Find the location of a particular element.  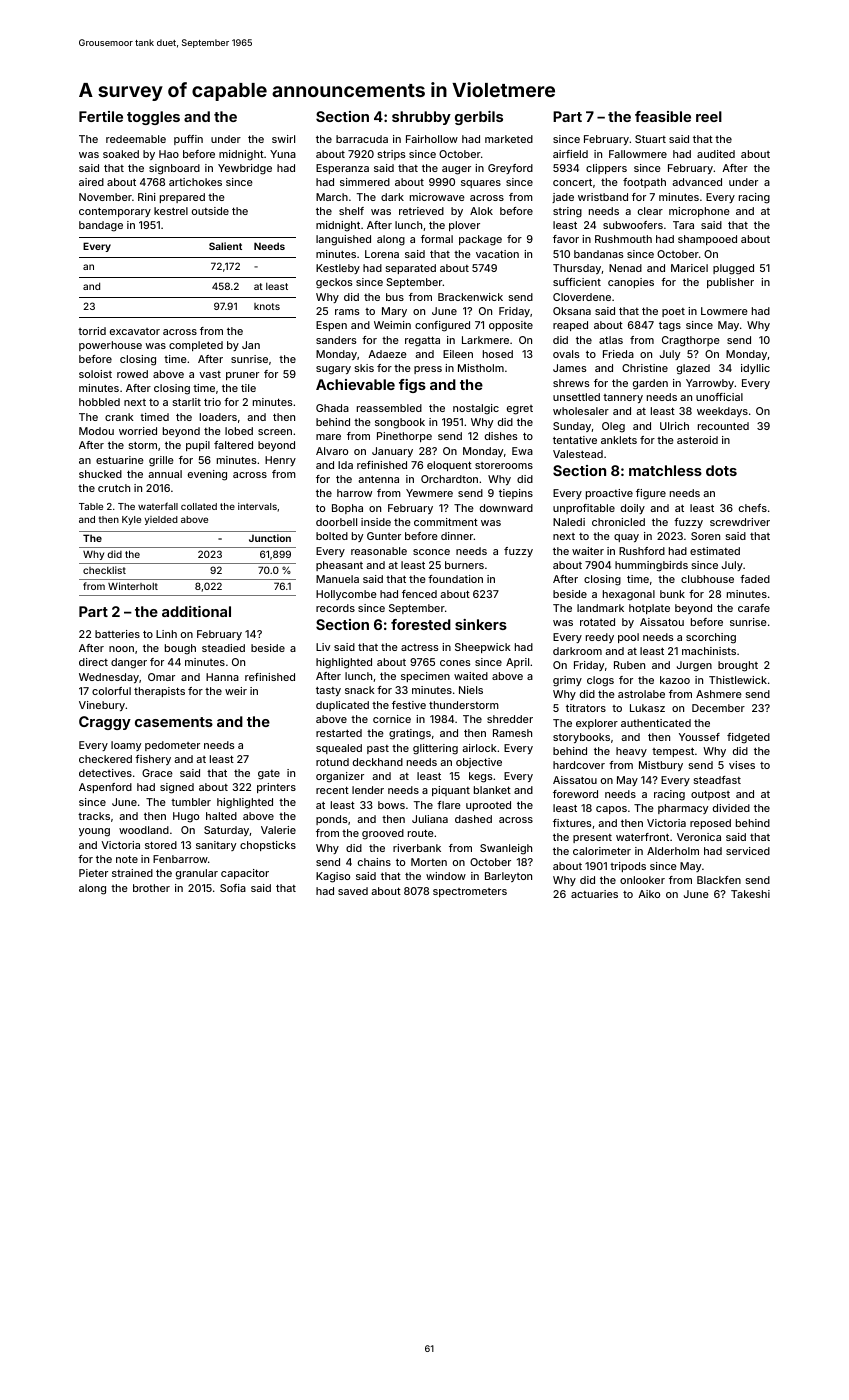

shrubby is located at coordinates (421, 118).
